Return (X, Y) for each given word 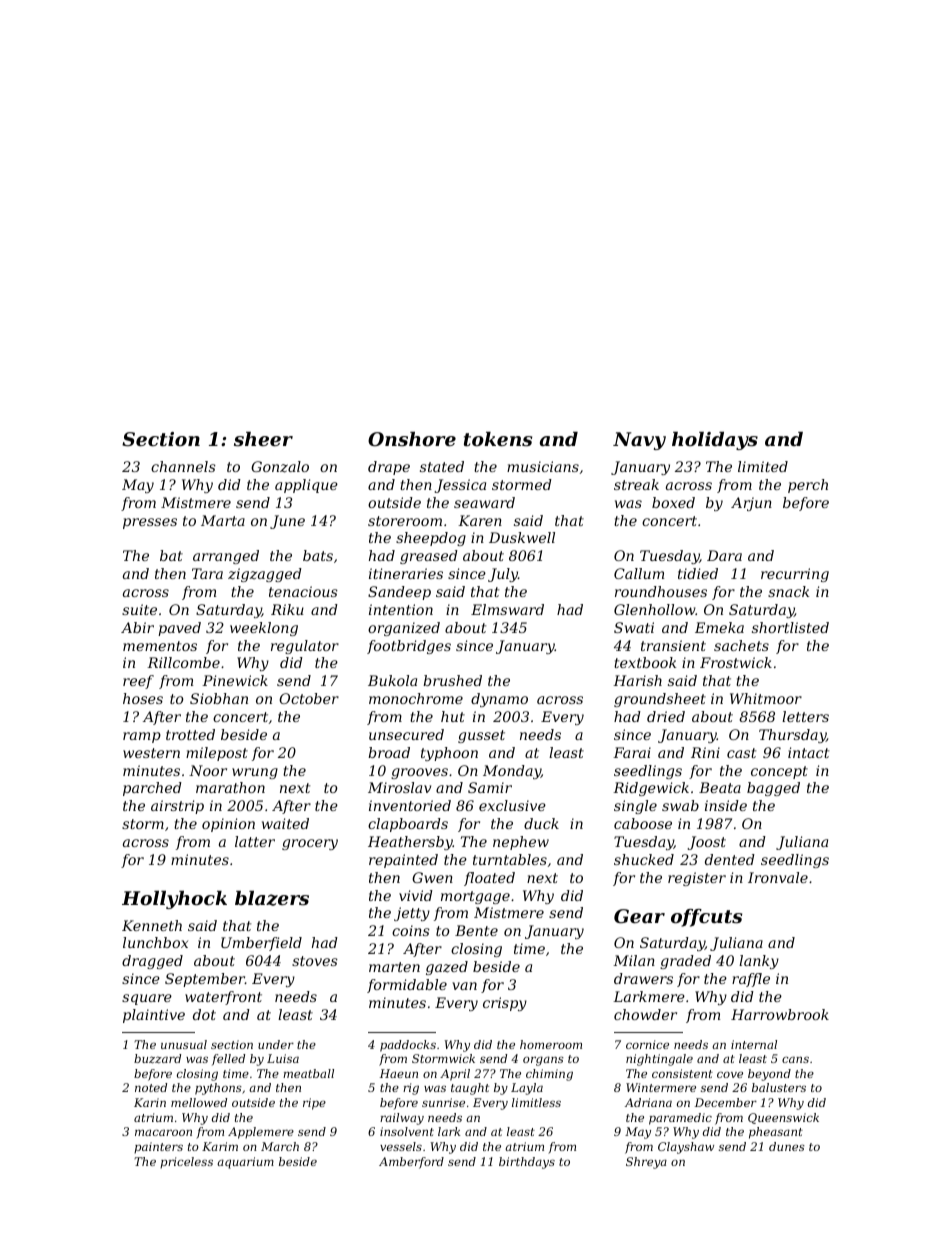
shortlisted (790, 627)
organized (404, 629)
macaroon (163, 1132)
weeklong (264, 629)
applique (306, 486)
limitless (536, 1102)
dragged (152, 962)
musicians (543, 466)
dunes (787, 1146)
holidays (715, 441)
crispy (505, 1004)
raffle (751, 980)
